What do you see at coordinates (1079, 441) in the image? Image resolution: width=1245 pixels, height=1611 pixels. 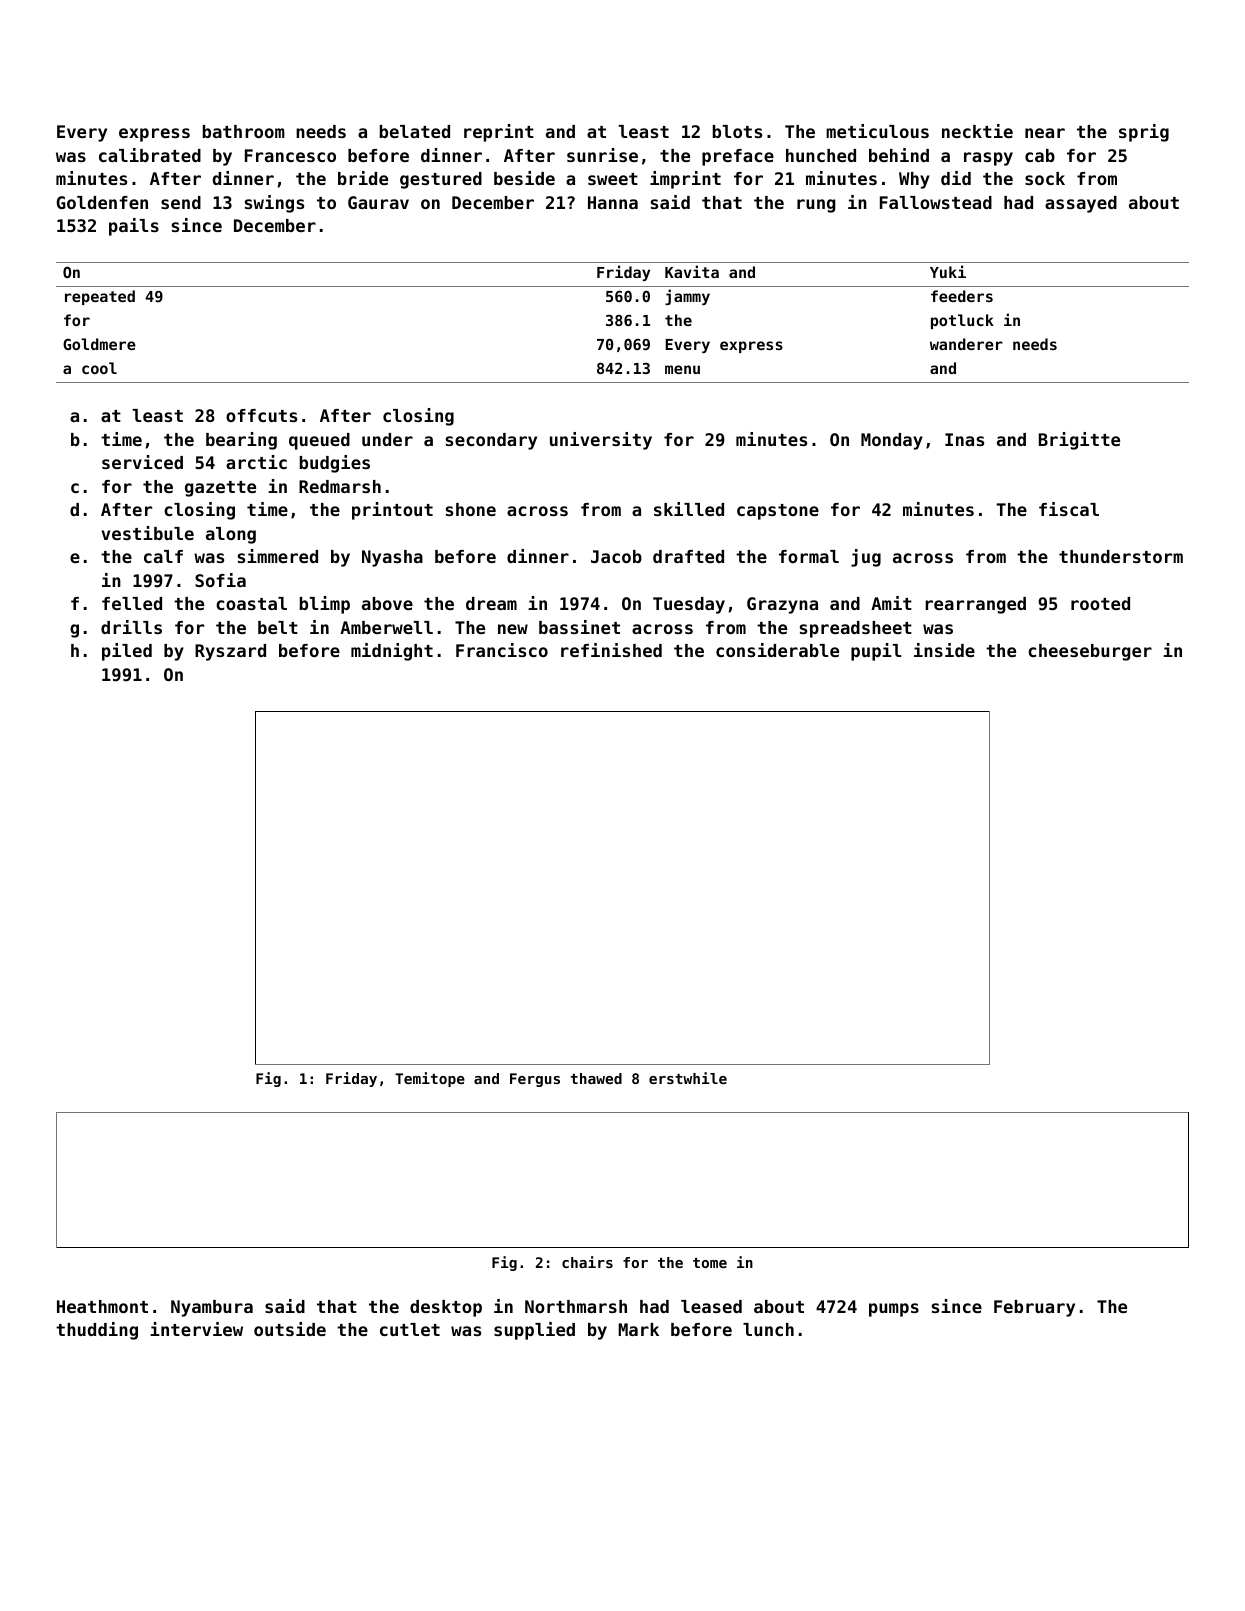 I see `Brigitte` at bounding box center [1079, 441].
